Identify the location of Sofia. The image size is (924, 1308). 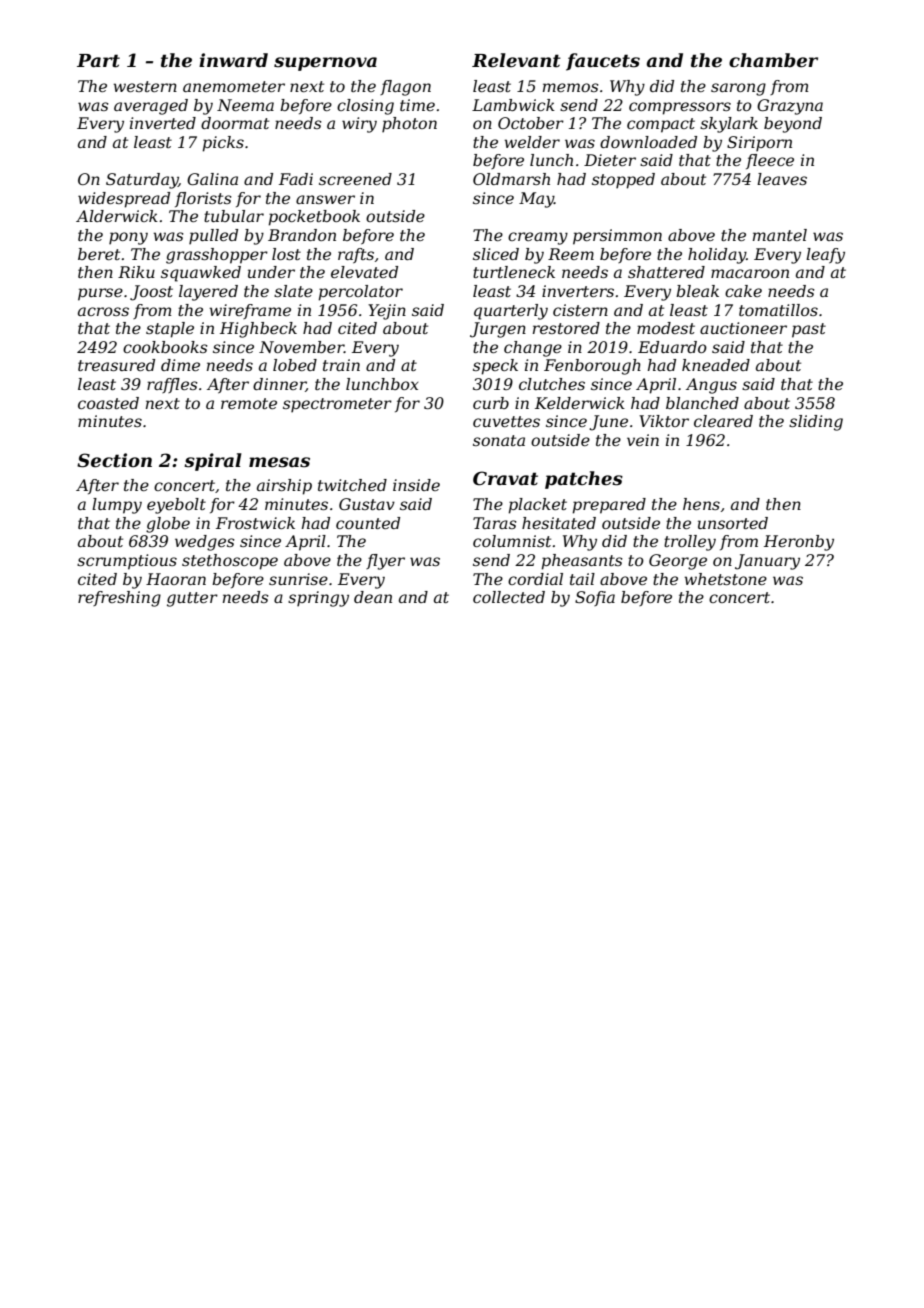
(595, 598).
